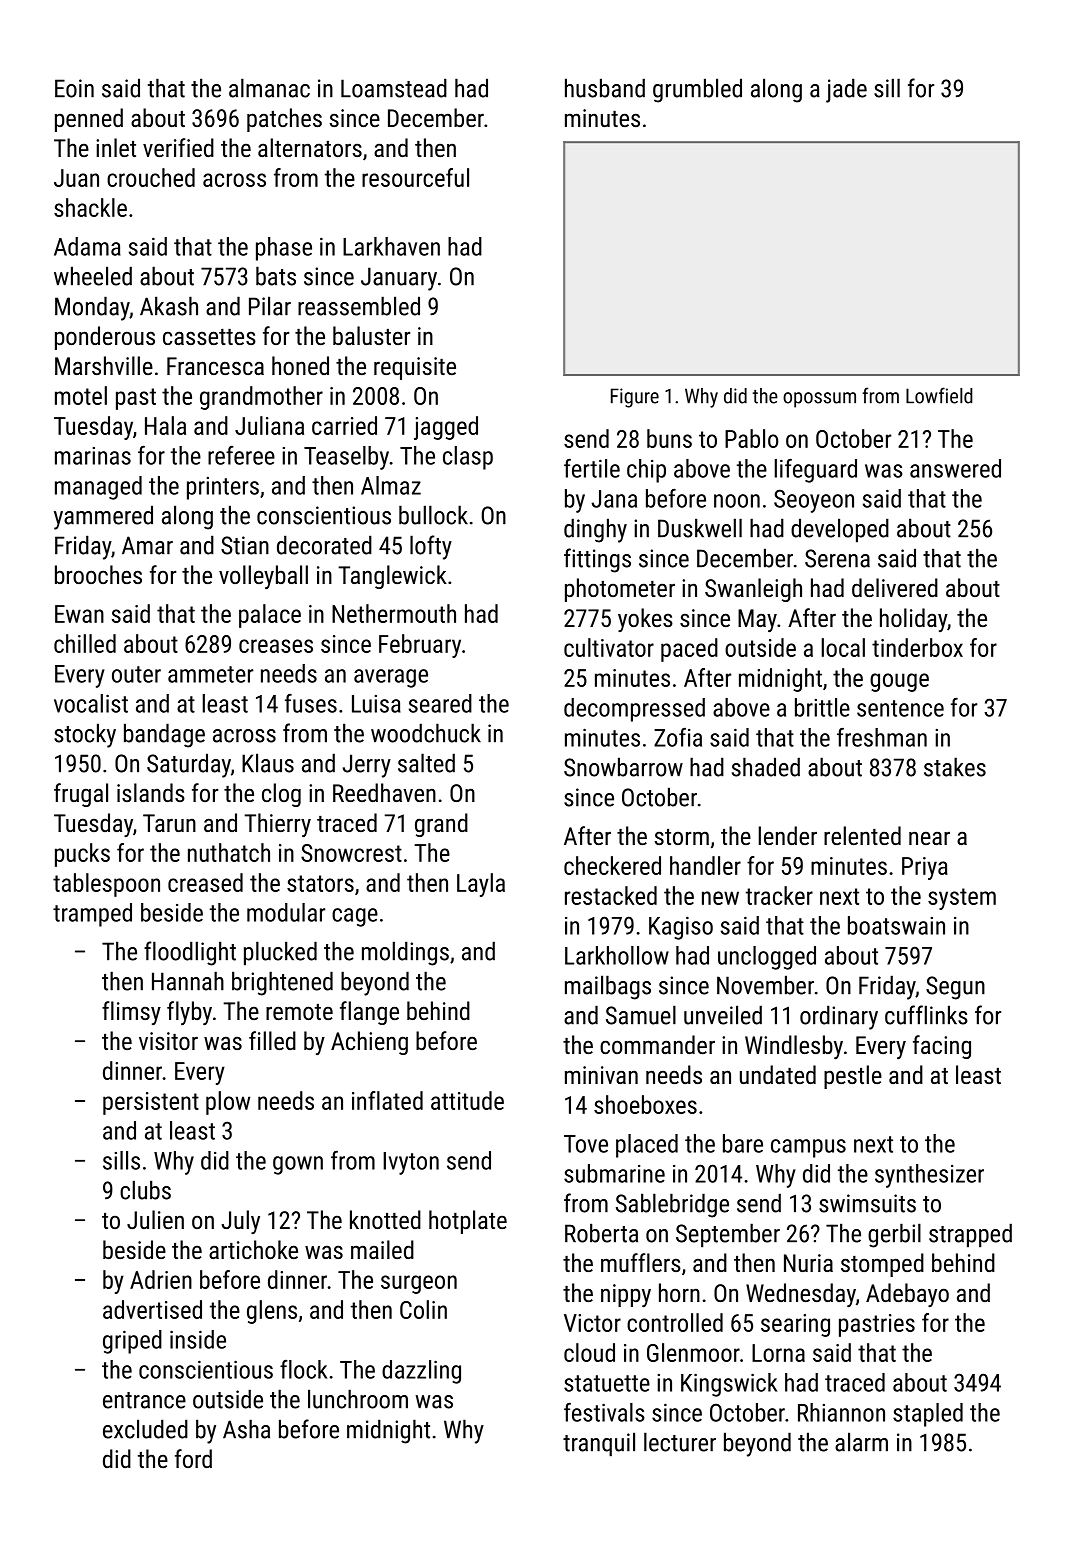  What do you see at coordinates (467, 1100) in the image?
I see `attitude` at bounding box center [467, 1100].
